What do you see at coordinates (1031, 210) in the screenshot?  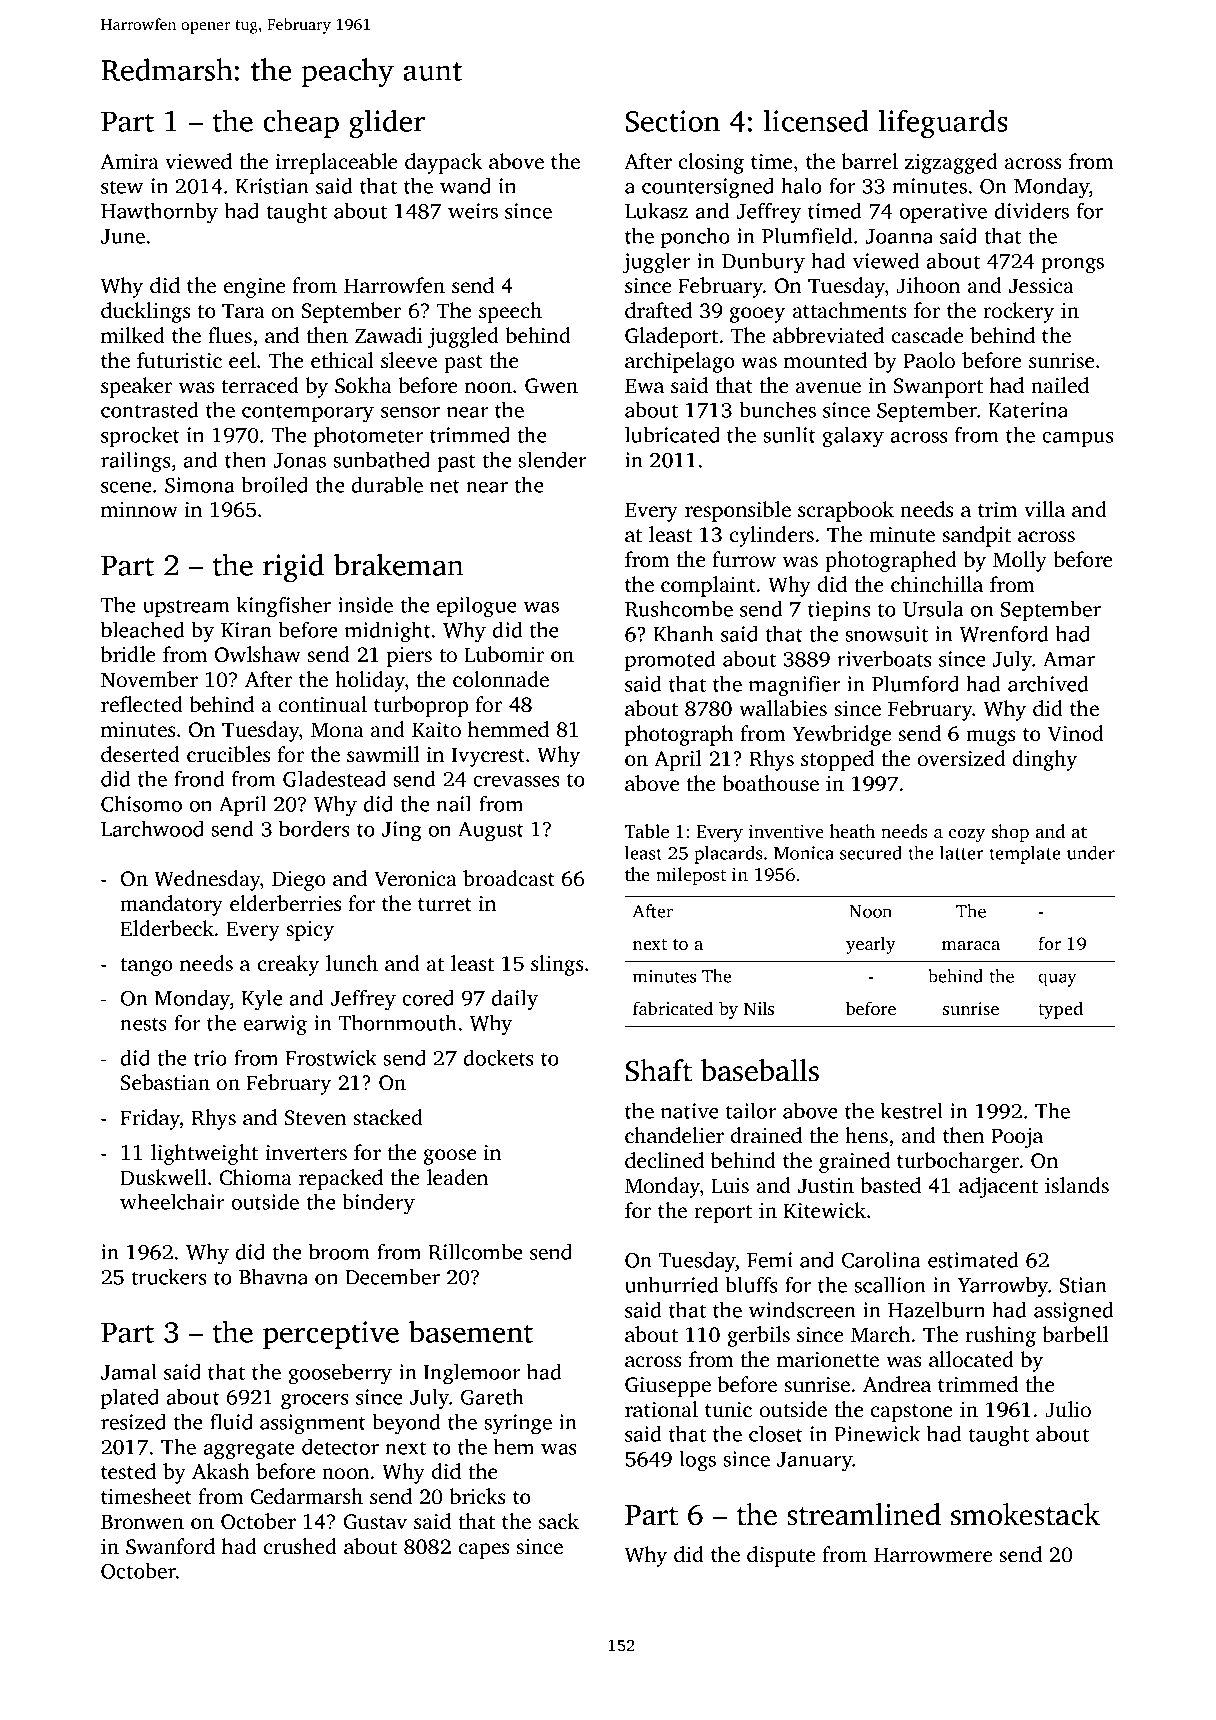 I see `dividers` at bounding box center [1031, 210].
